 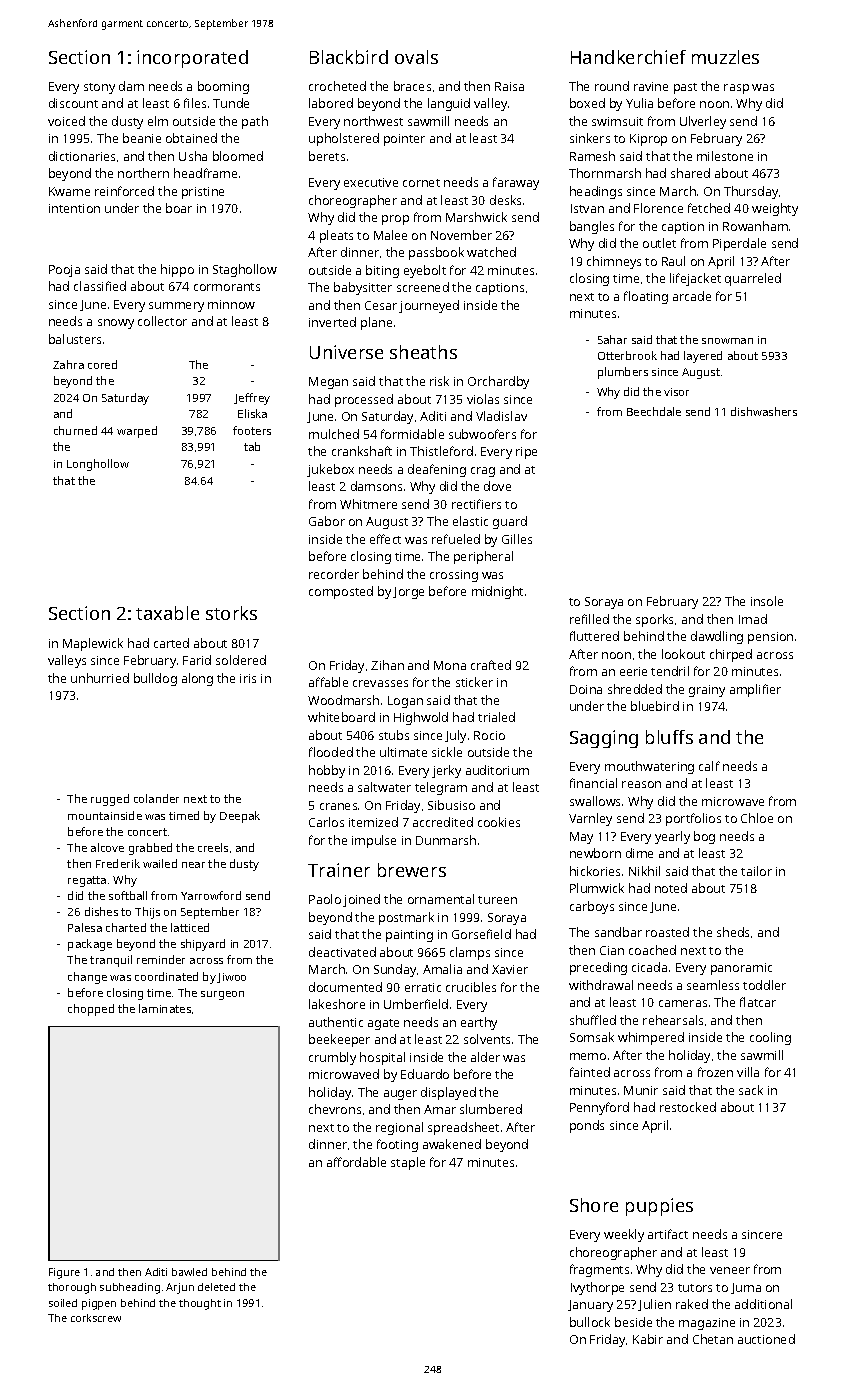 What do you see at coordinates (764, 411) in the screenshot?
I see `dishwashers` at bounding box center [764, 411].
